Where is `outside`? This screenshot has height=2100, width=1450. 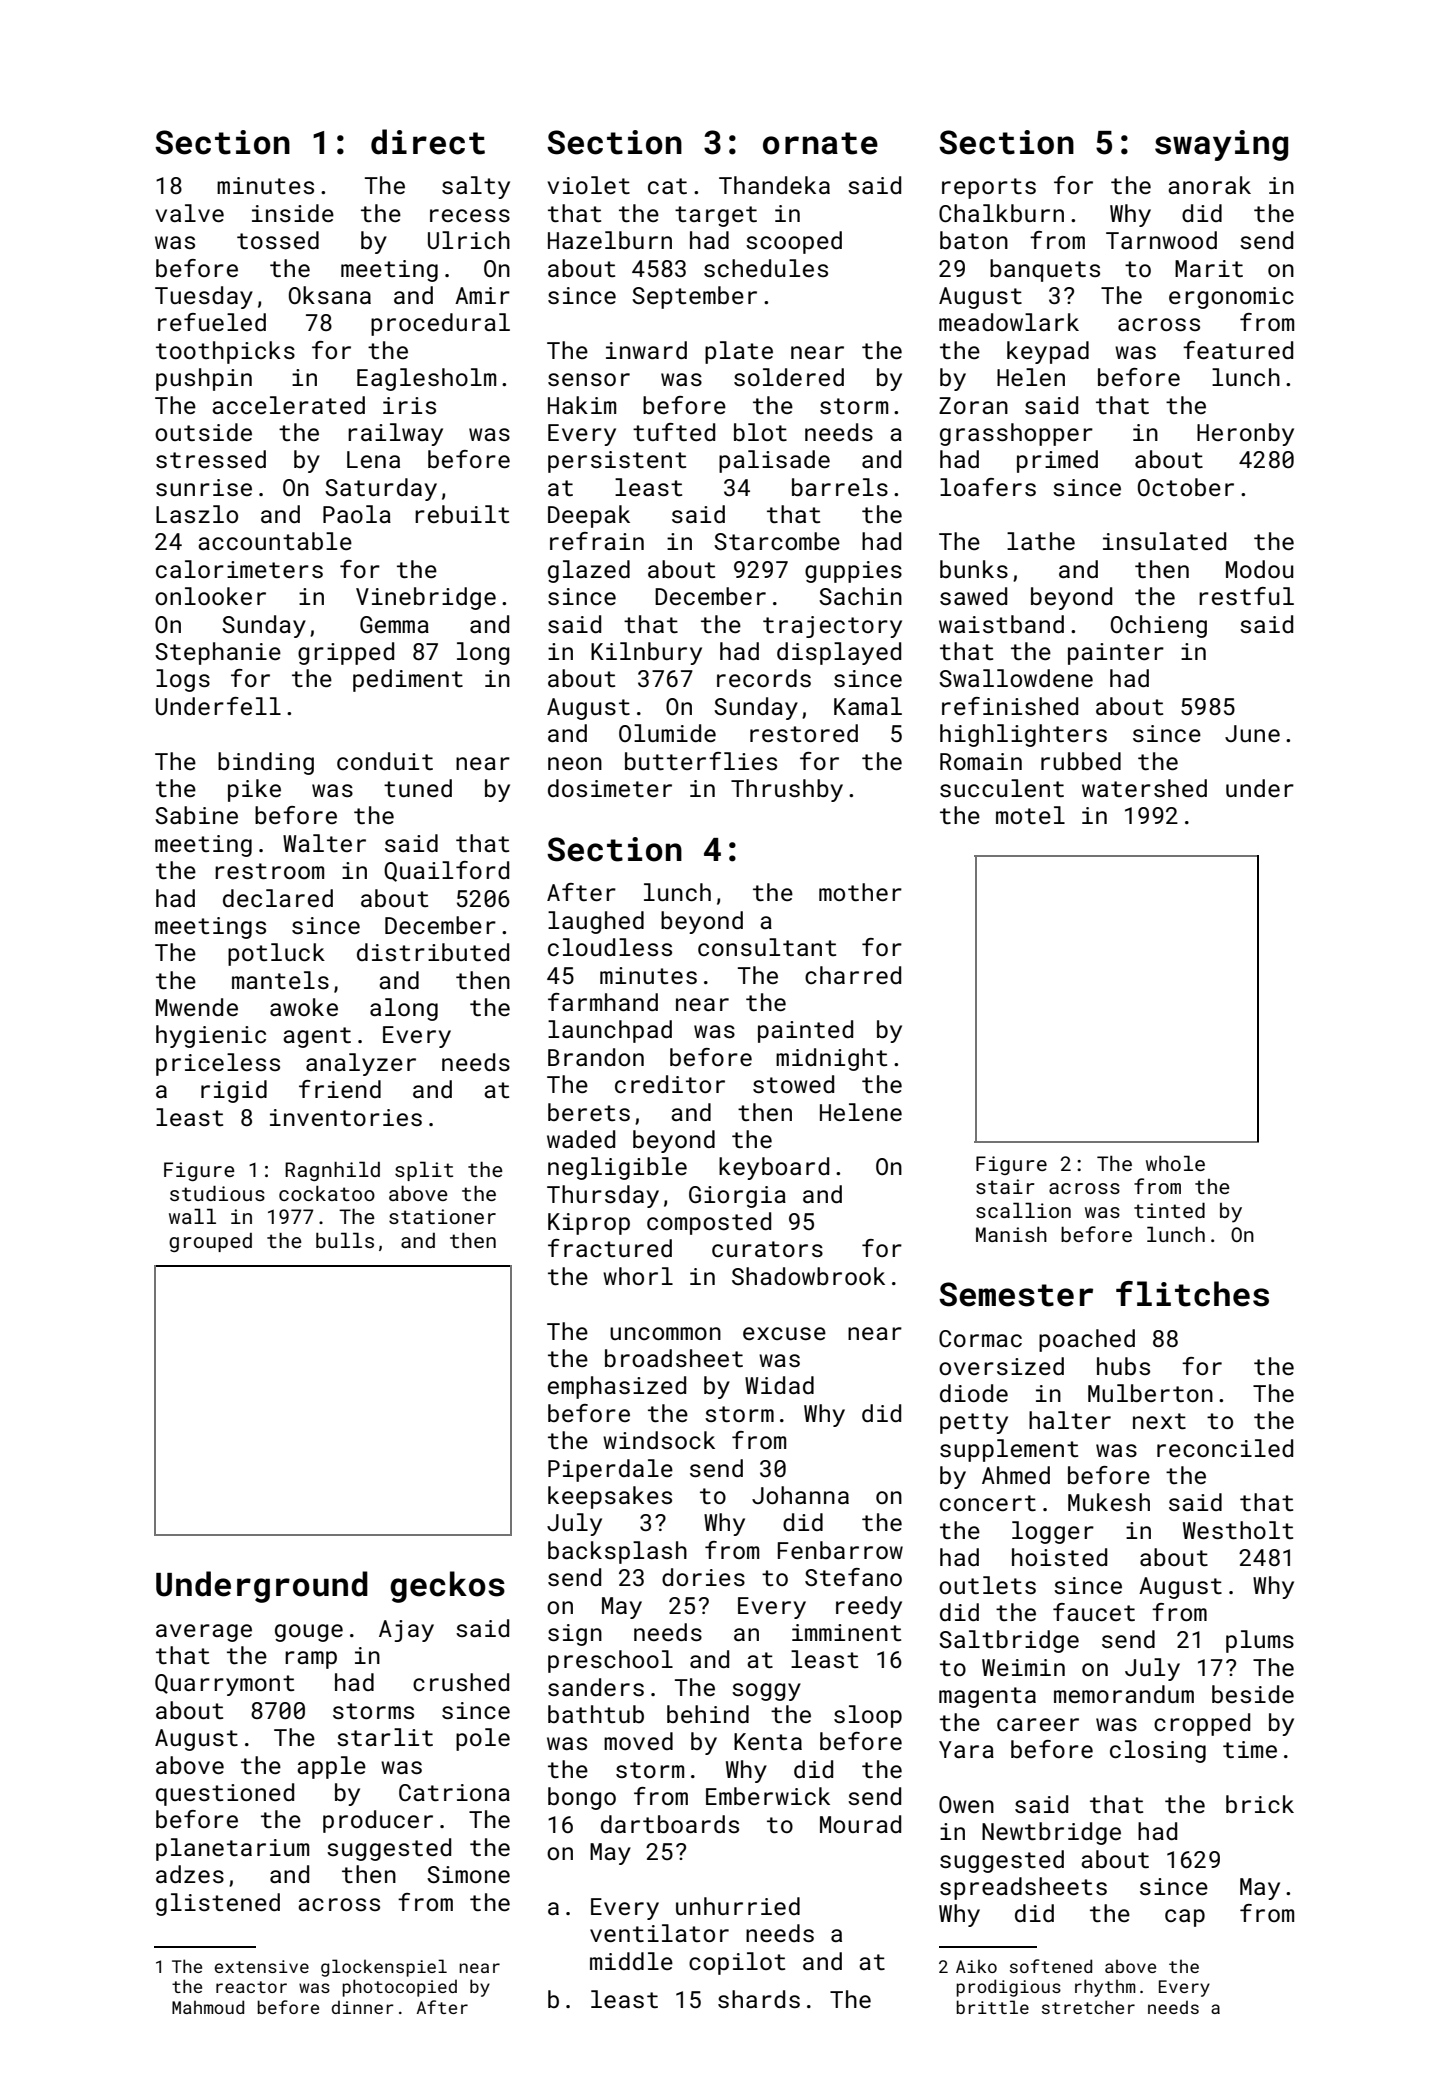
outside is located at coordinates (203, 432).
